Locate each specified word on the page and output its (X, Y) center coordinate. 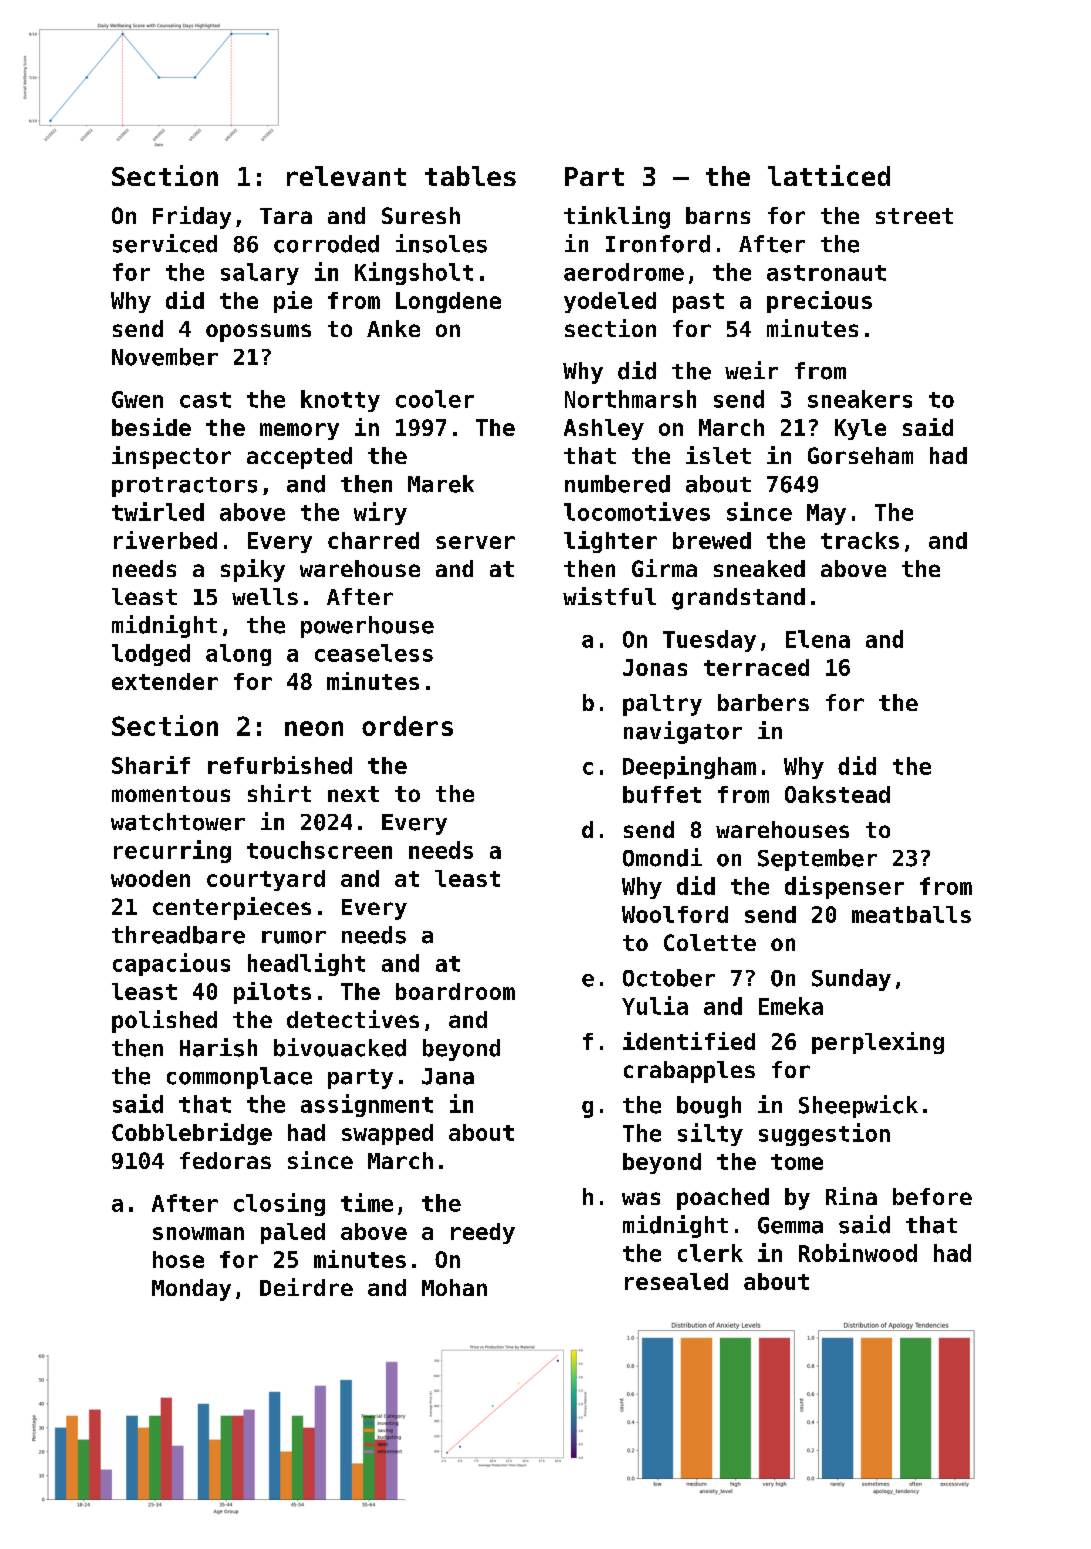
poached (723, 1199)
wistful (609, 596)
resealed (676, 1281)
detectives (353, 1019)
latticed (829, 175)
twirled (158, 511)
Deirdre (306, 1287)
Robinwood (858, 1252)
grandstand (738, 599)
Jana (448, 1076)
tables (470, 176)
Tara (286, 216)
